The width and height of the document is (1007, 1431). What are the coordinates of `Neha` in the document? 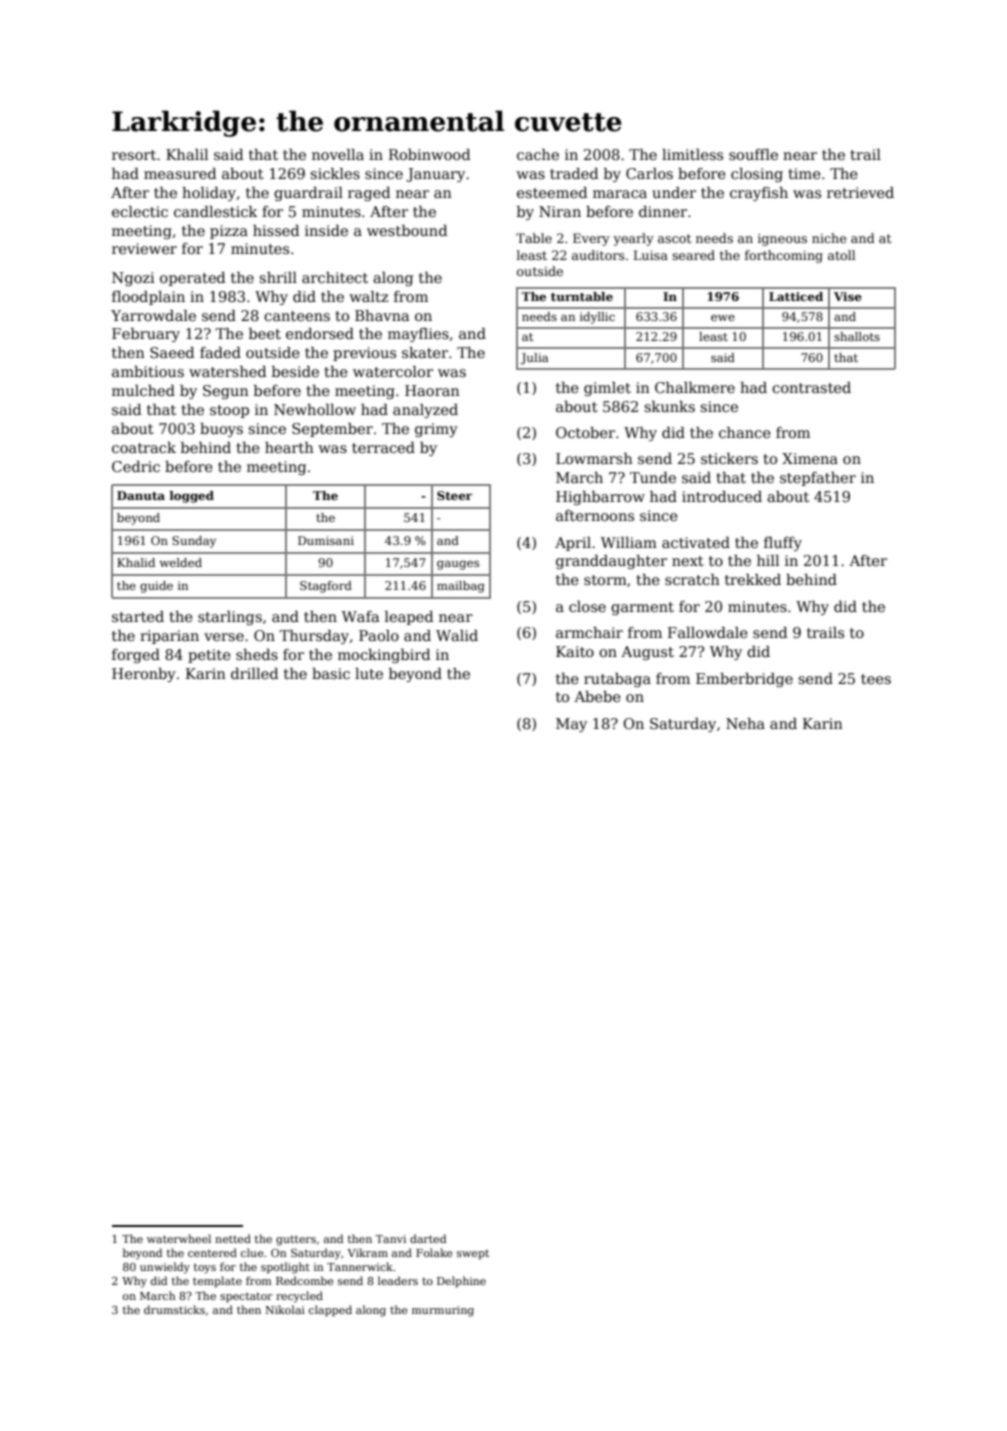 It's located at (745, 723).
